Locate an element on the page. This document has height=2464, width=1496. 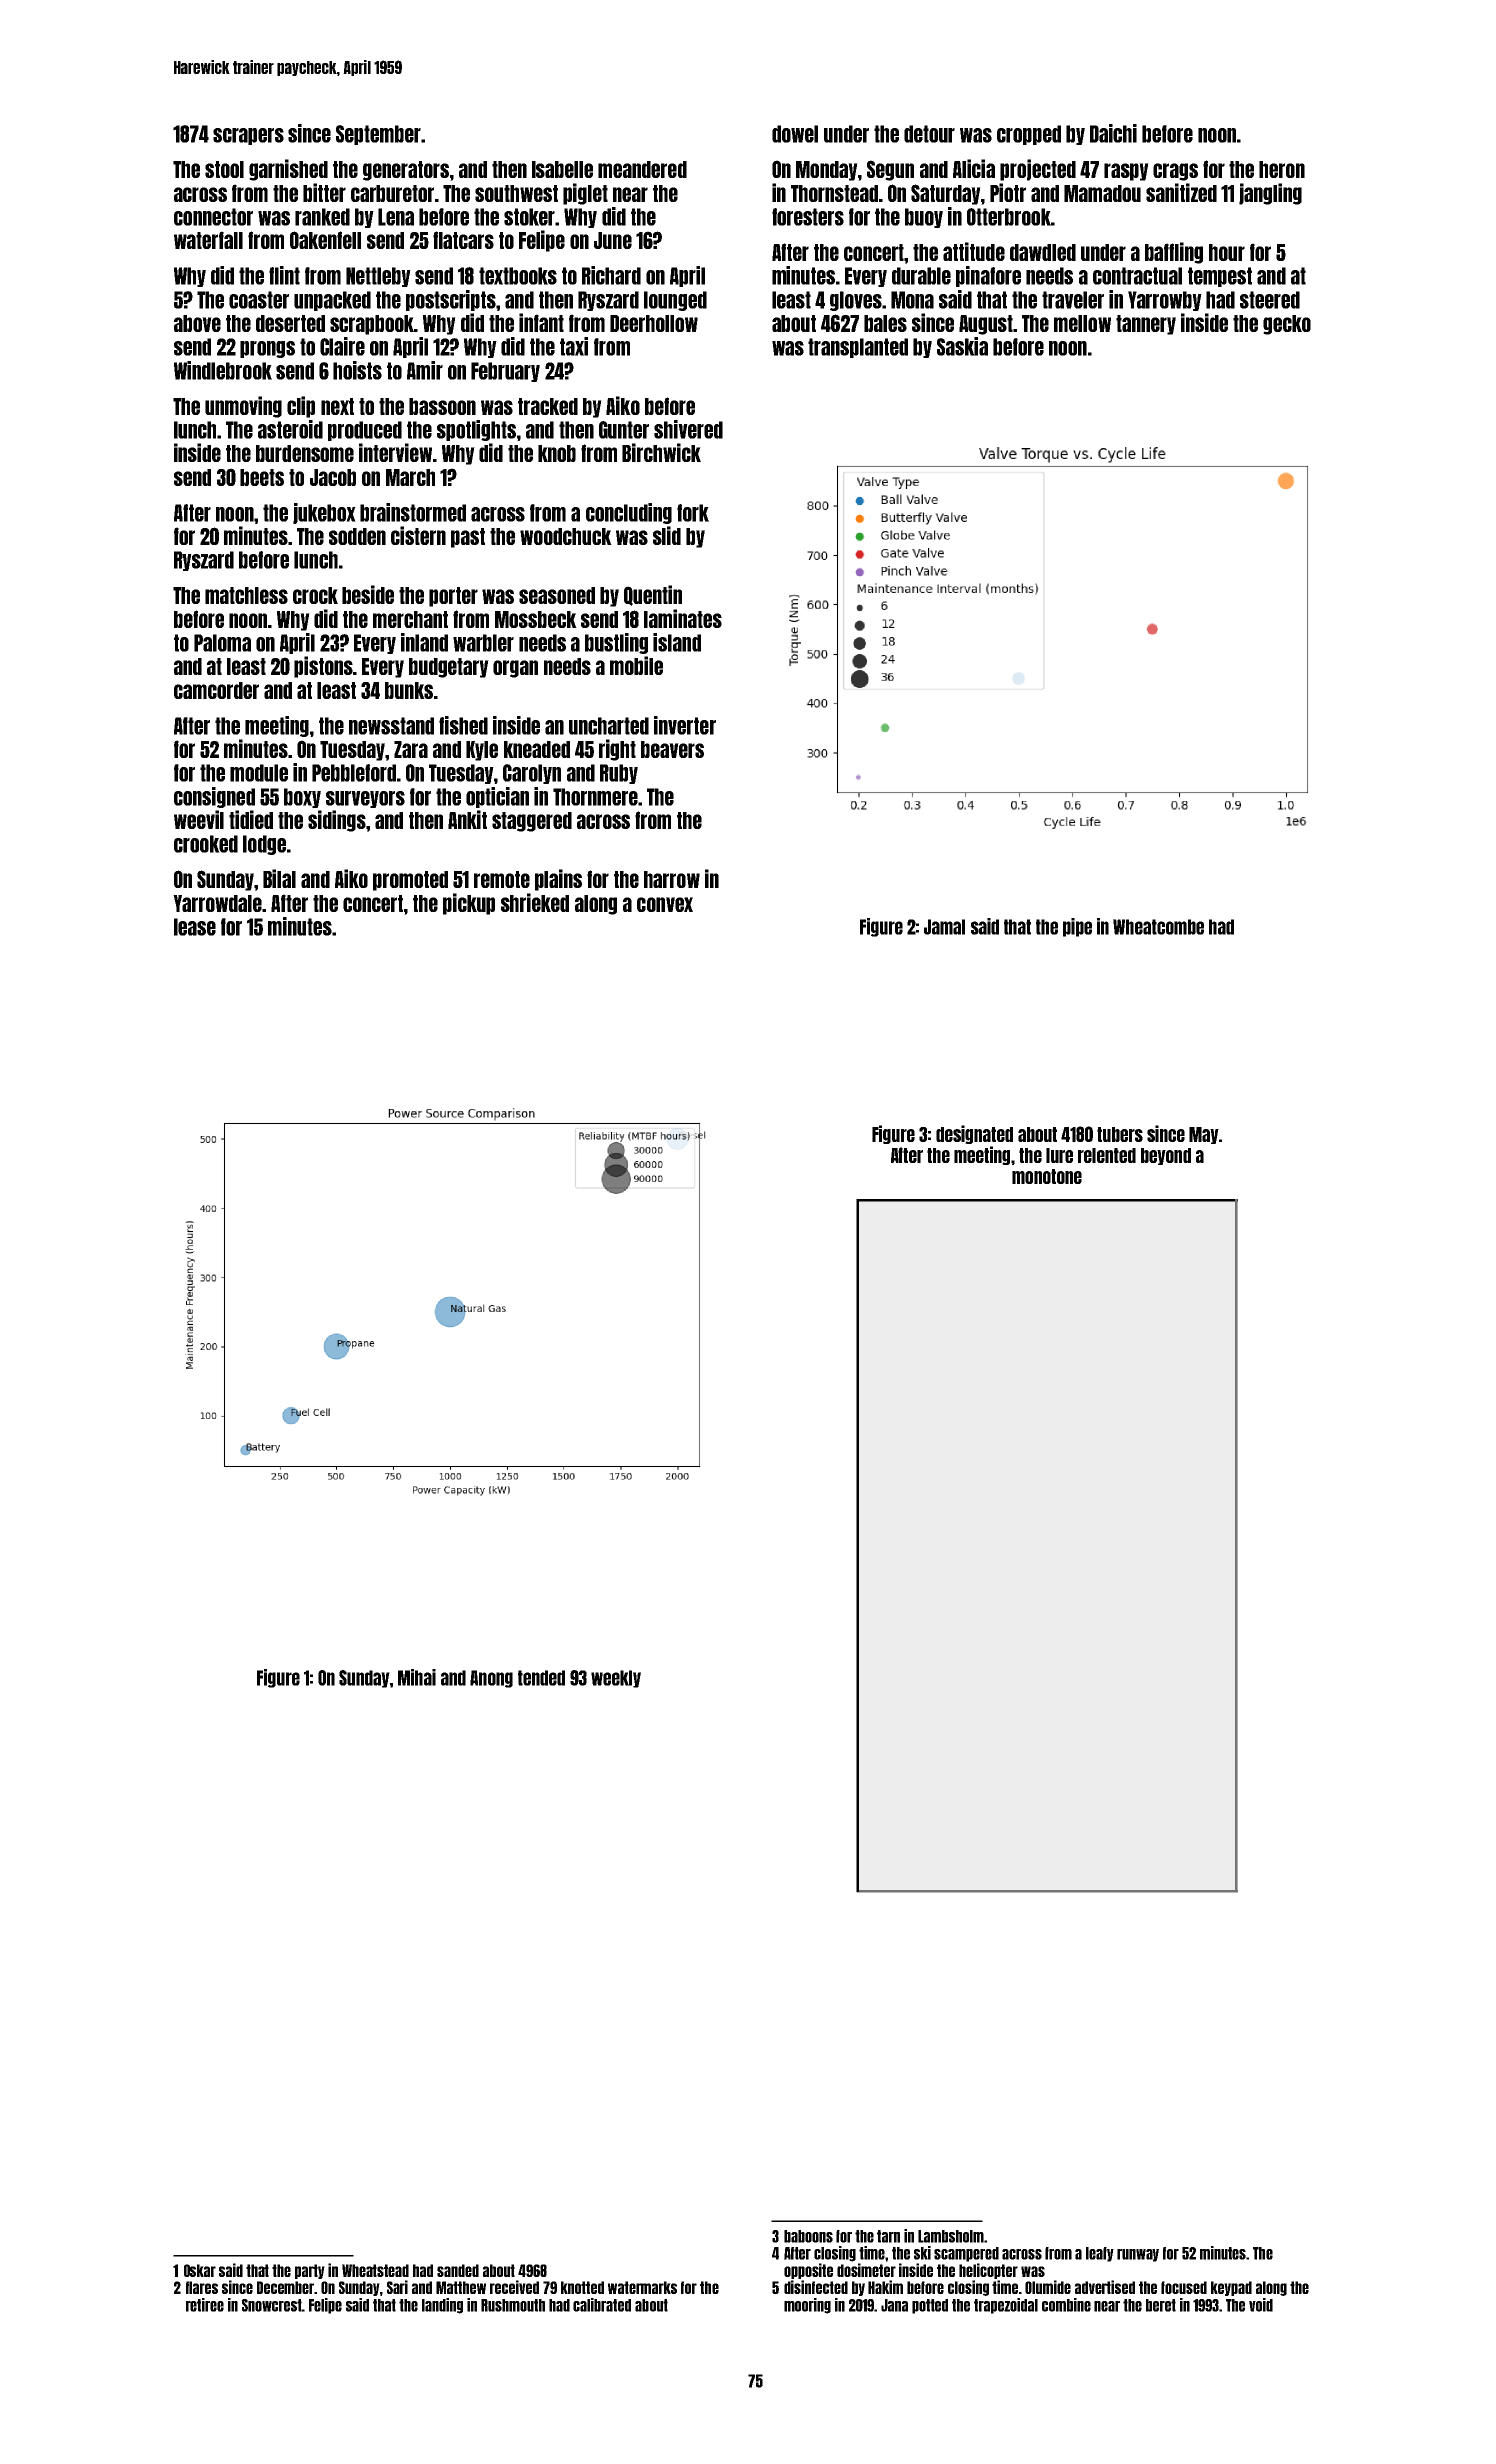
Mihai is located at coordinates (417, 1677).
